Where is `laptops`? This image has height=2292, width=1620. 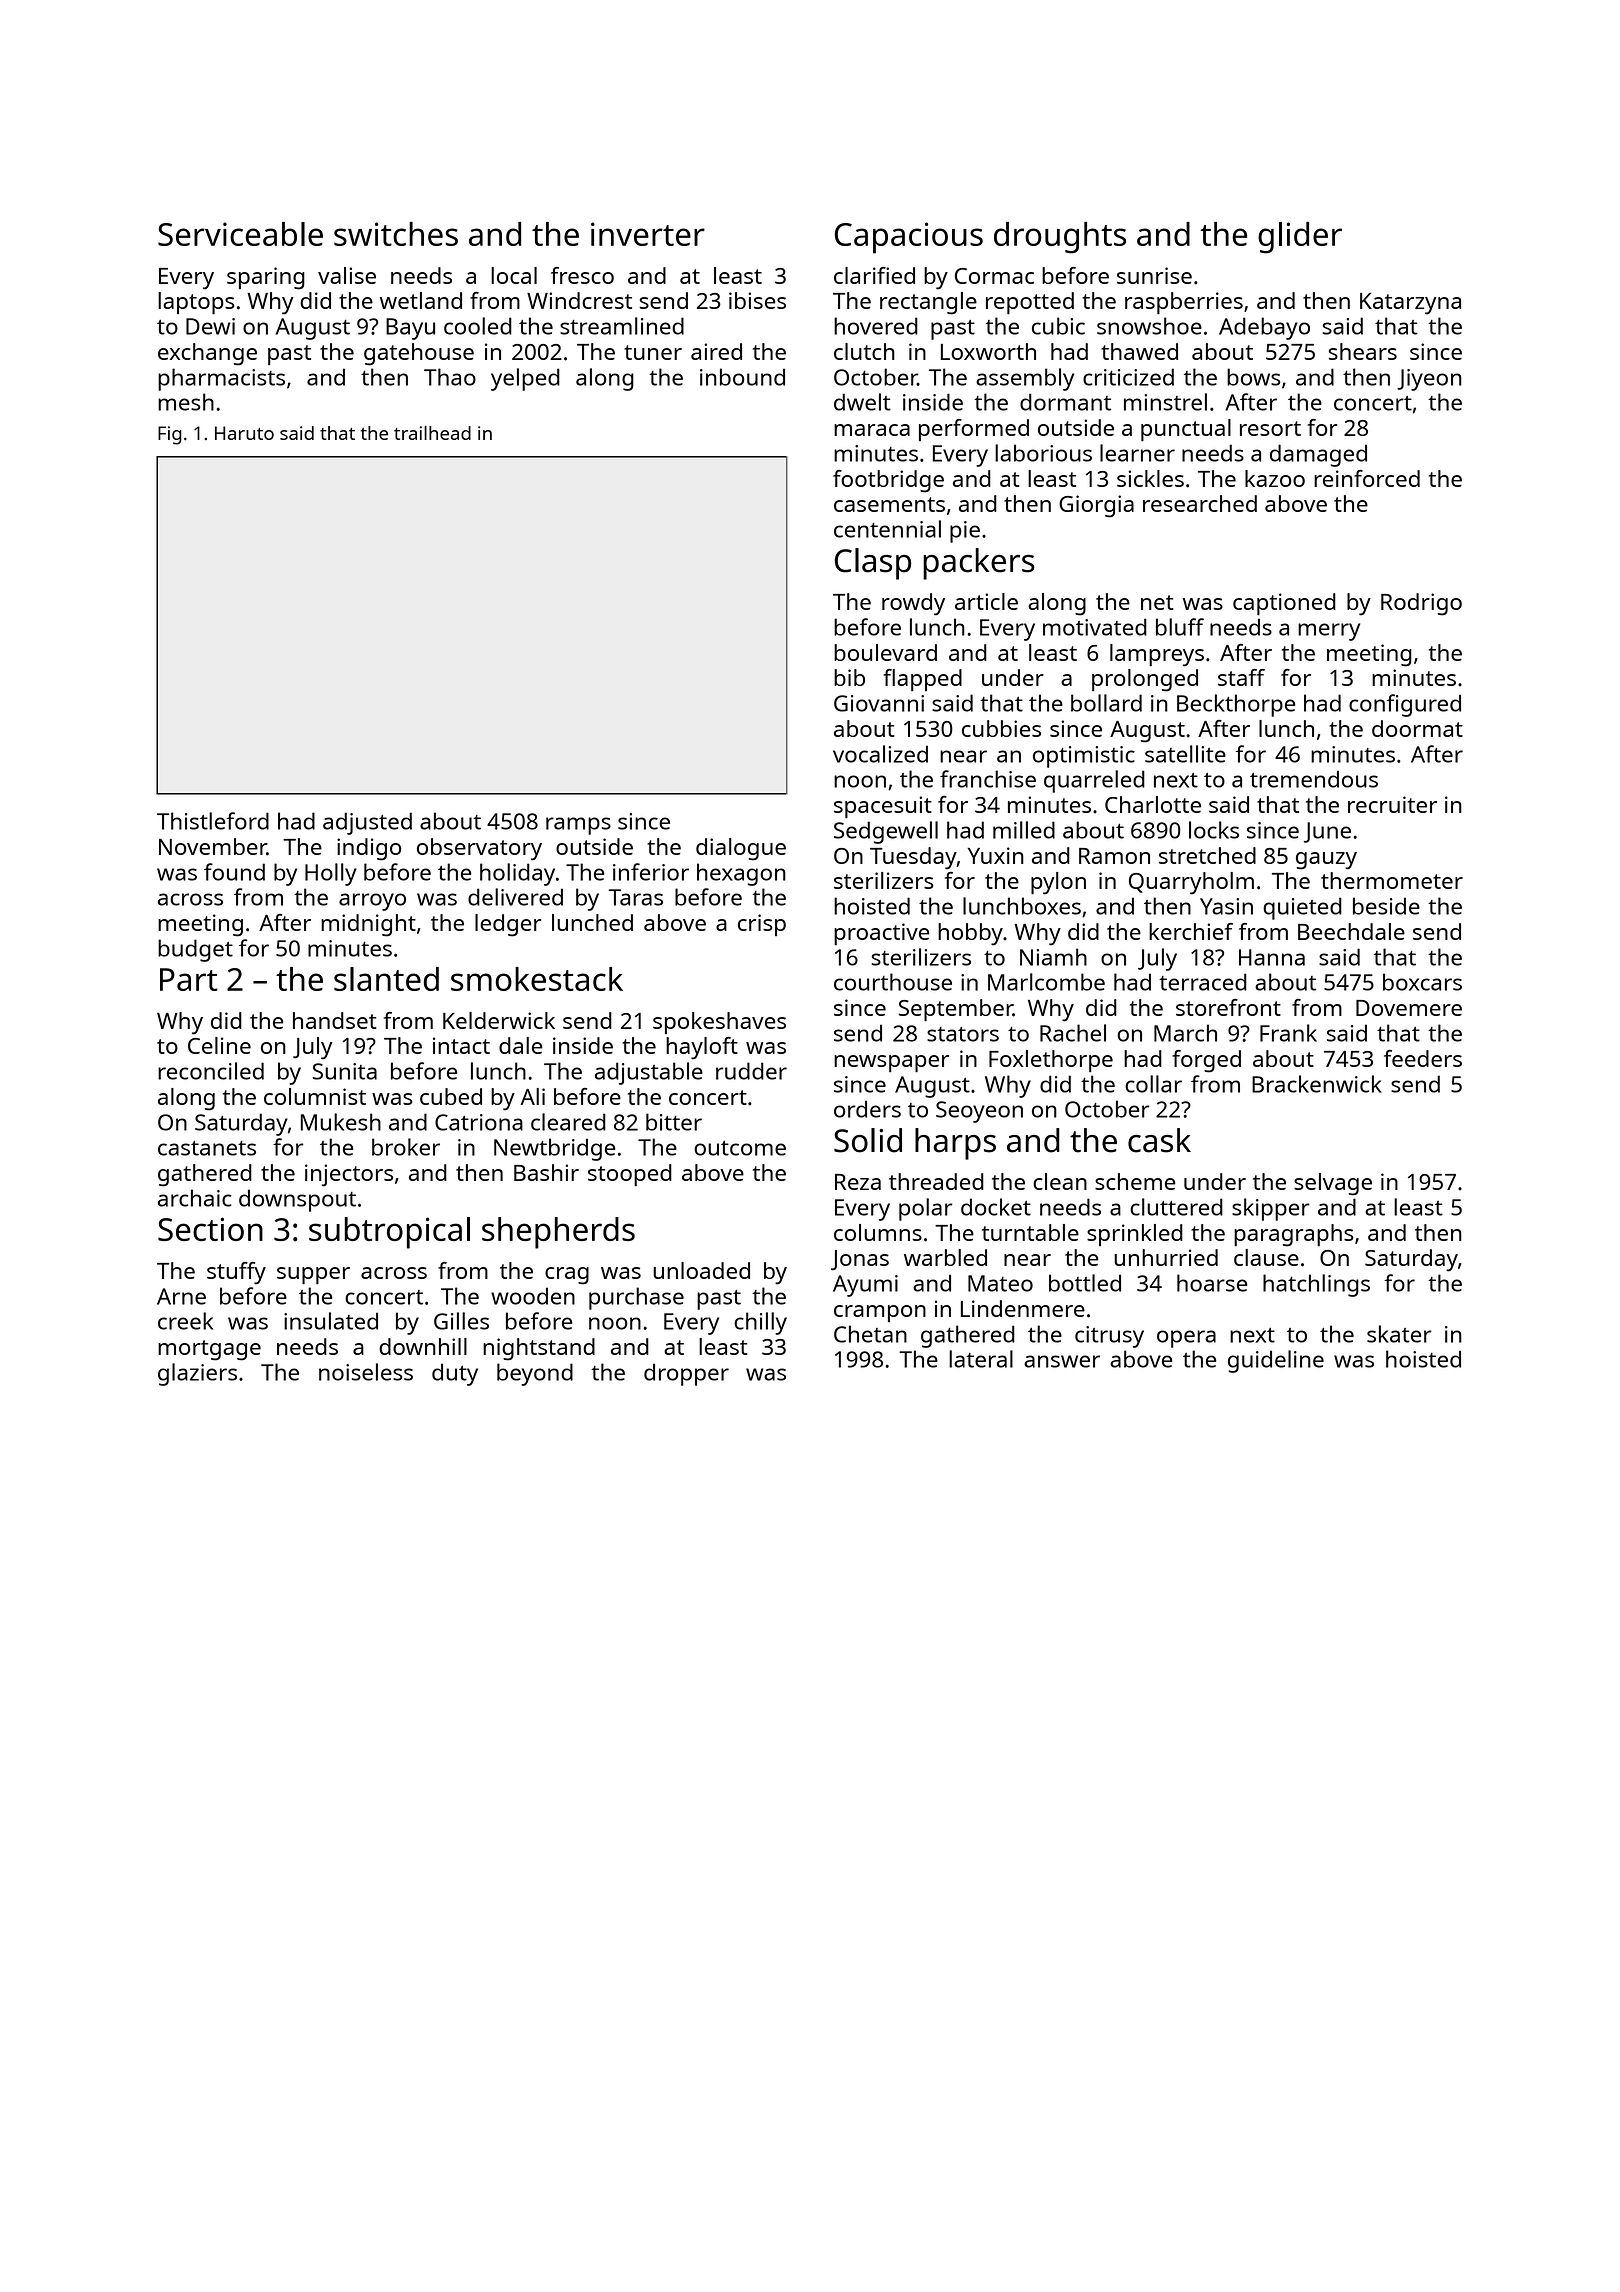
laptops is located at coordinates (196, 303).
